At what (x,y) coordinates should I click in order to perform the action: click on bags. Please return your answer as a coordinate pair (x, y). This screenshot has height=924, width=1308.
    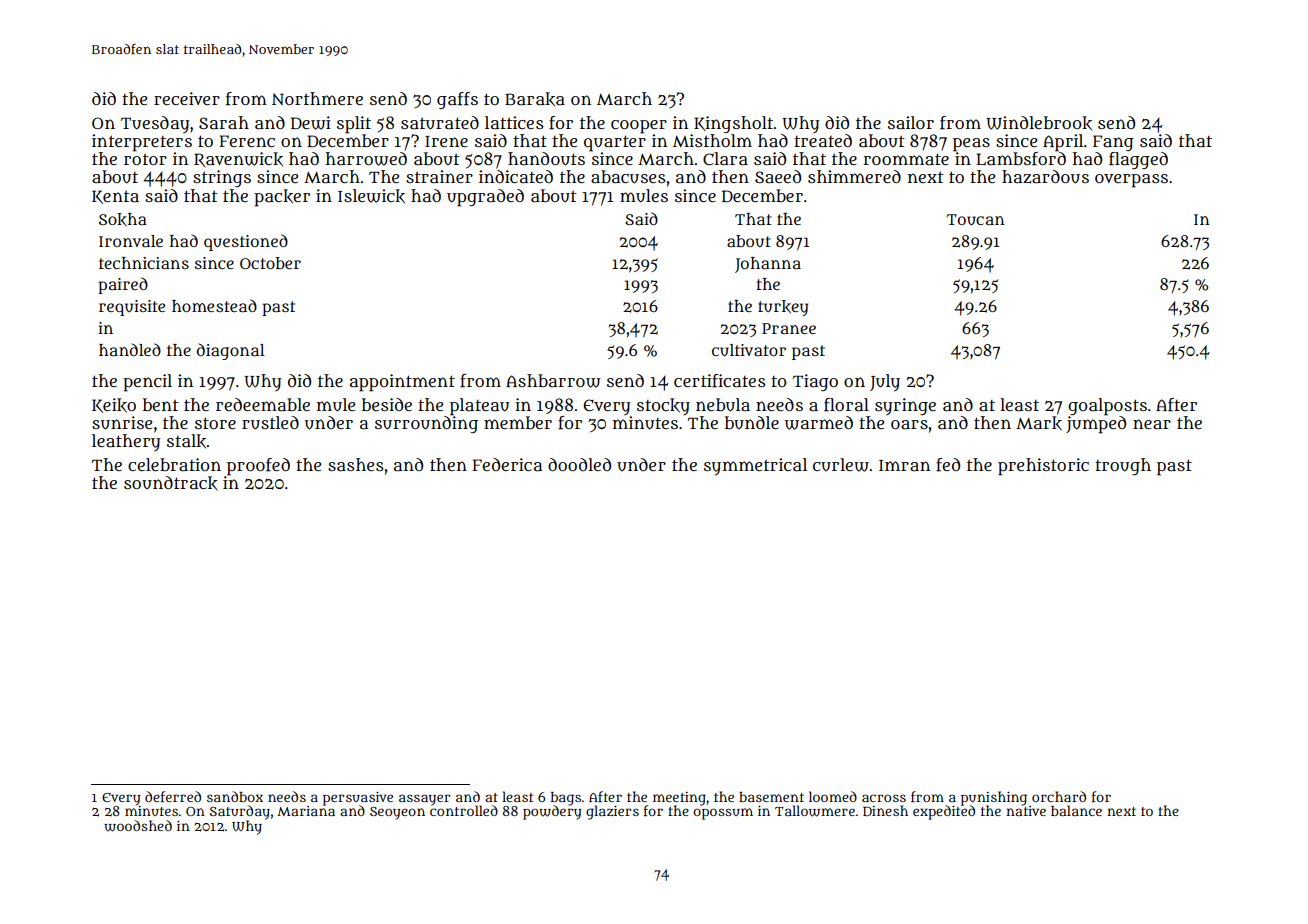
    Looking at the image, I should click on (566, 798).
